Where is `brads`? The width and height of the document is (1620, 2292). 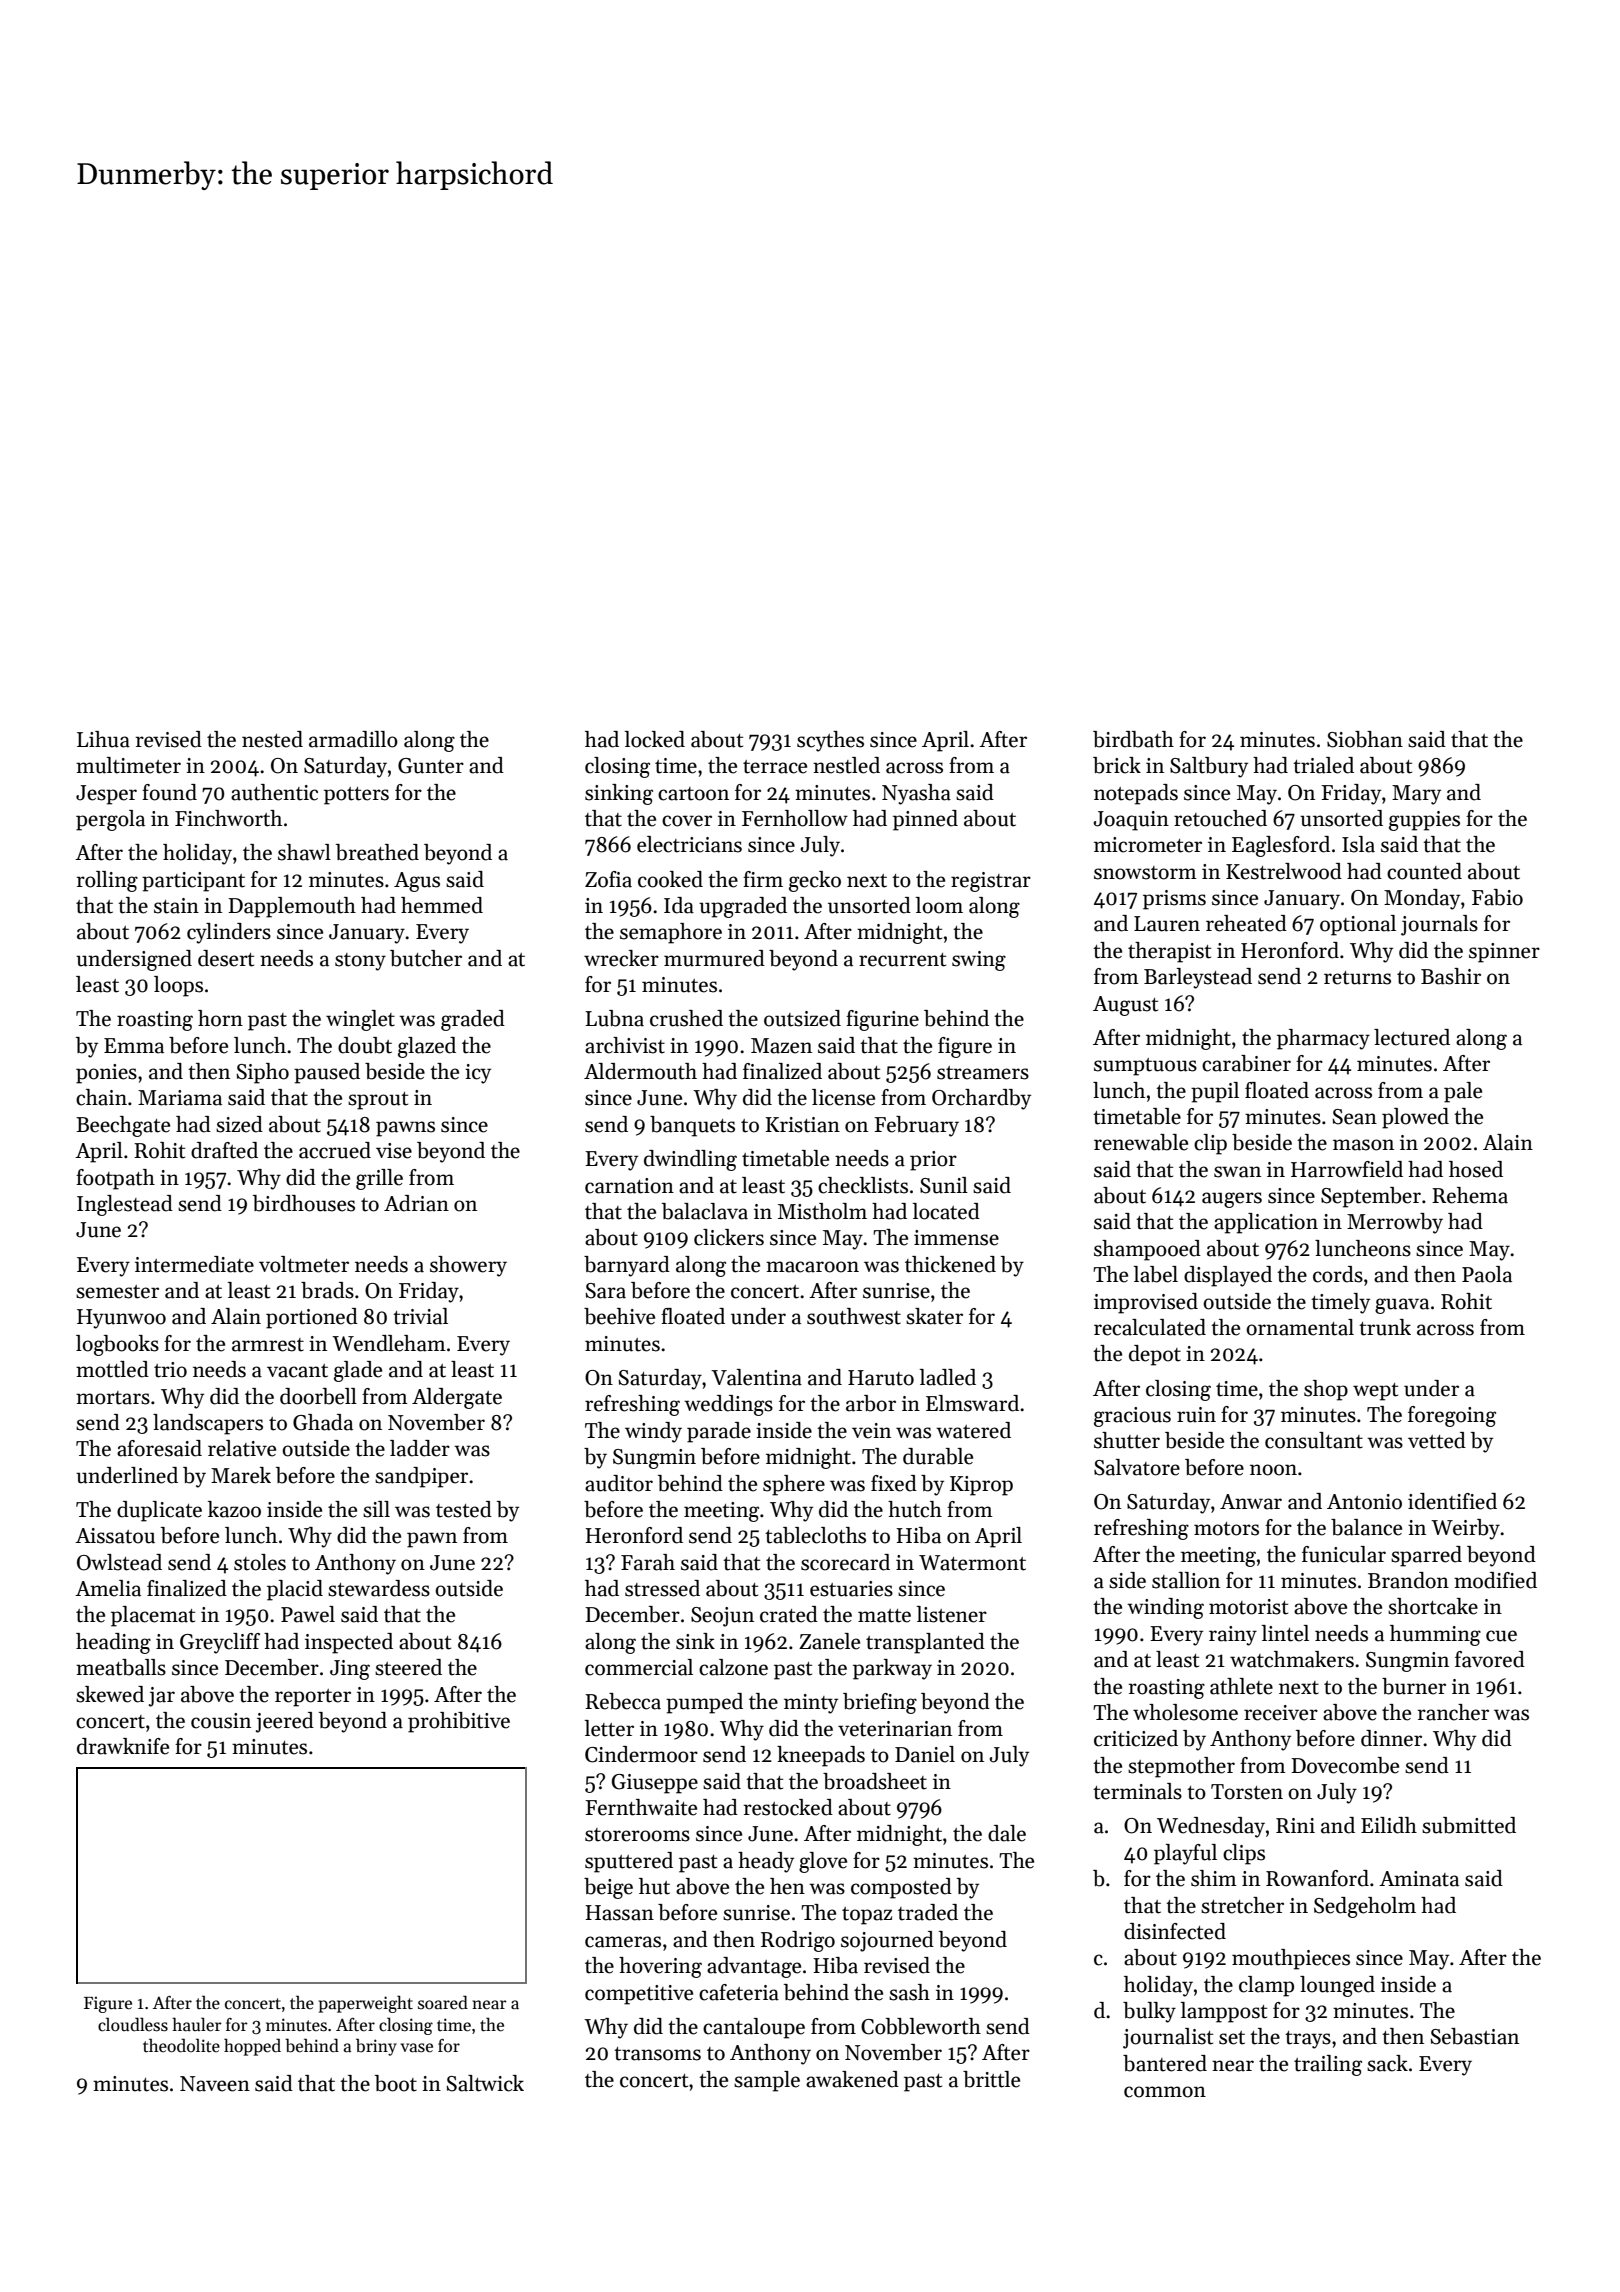 brads is located at coordinates (327, 1290).
